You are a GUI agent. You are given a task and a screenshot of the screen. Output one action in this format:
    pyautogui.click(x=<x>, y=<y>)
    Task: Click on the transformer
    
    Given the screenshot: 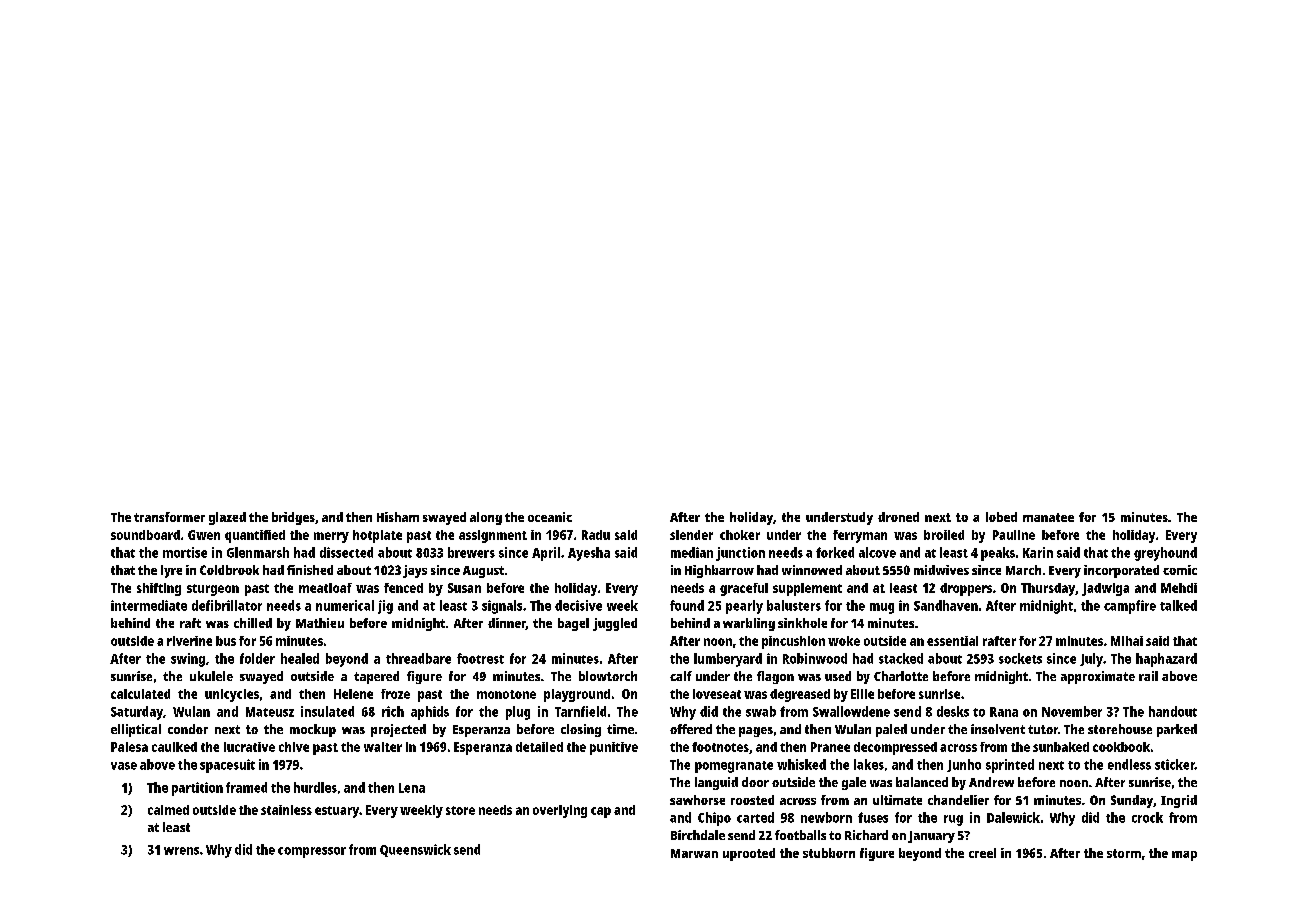 What is the action you would take?
    pyautogui.click(x=169, y=517)
